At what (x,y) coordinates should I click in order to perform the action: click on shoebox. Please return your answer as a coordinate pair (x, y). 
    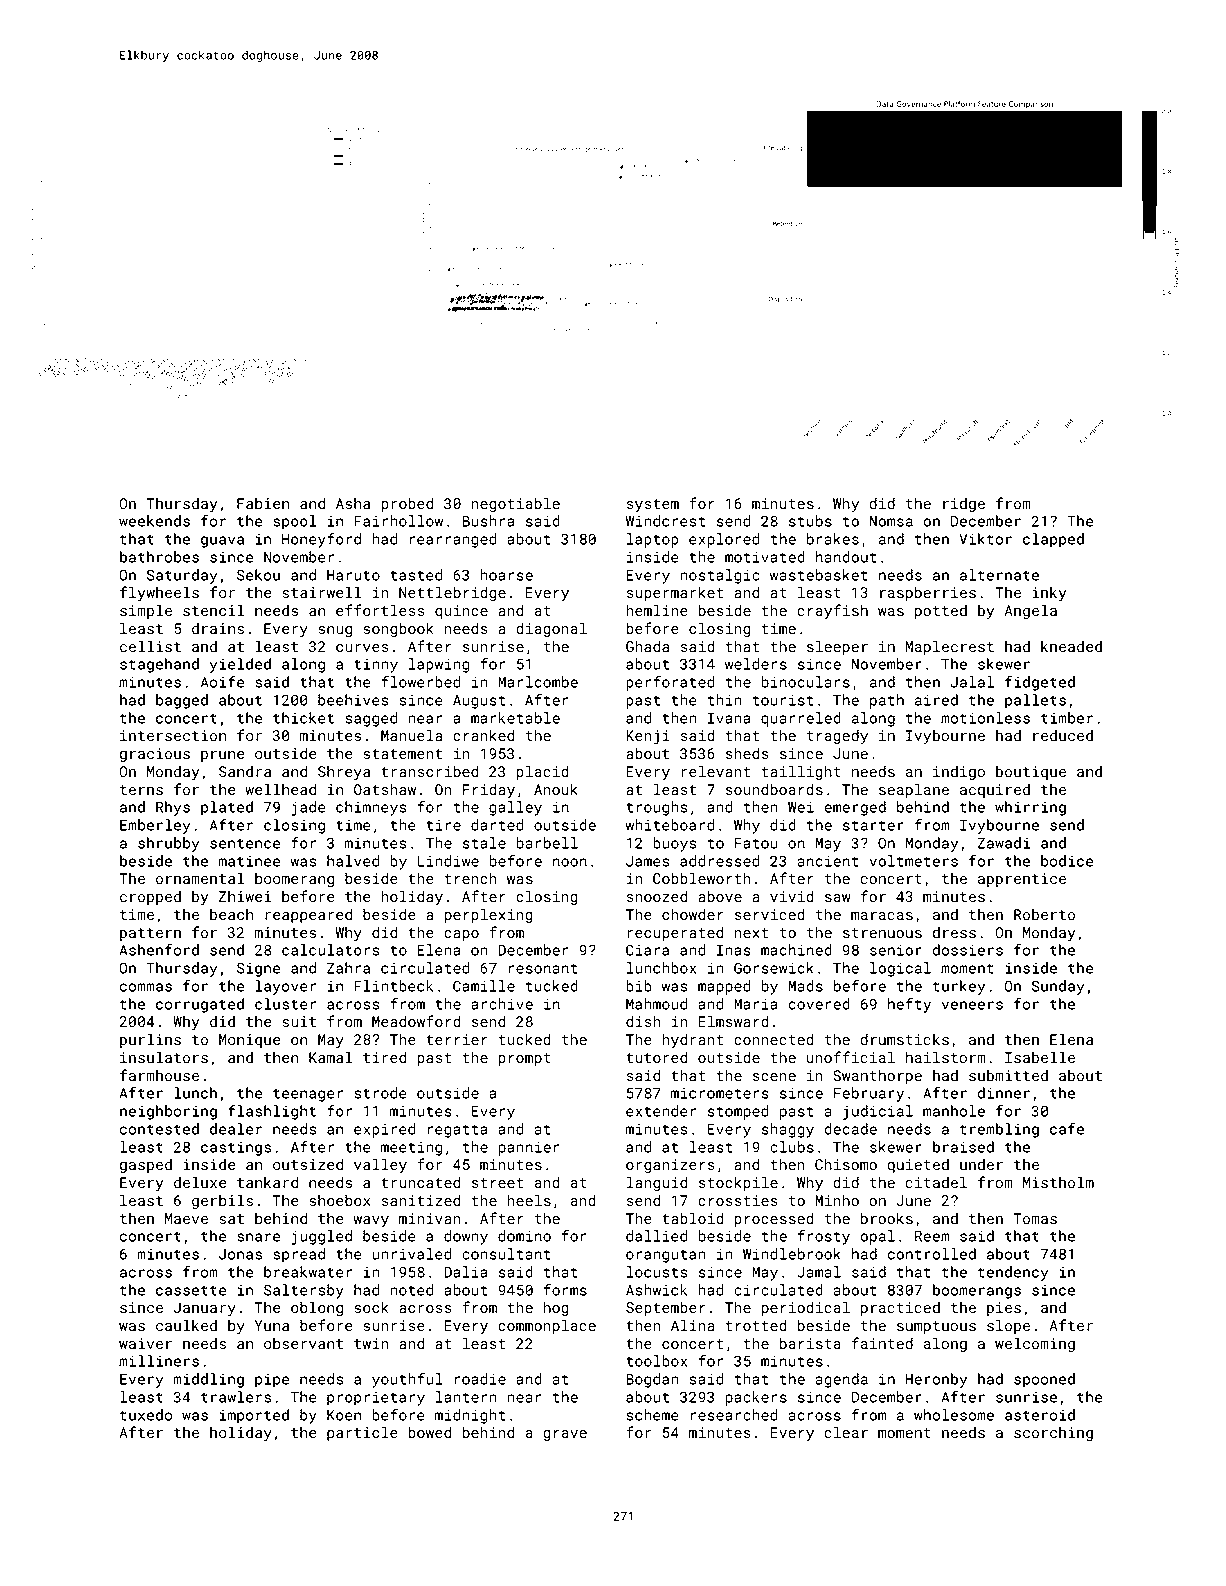
    Looking at the image, I should click on (339, 1200).
